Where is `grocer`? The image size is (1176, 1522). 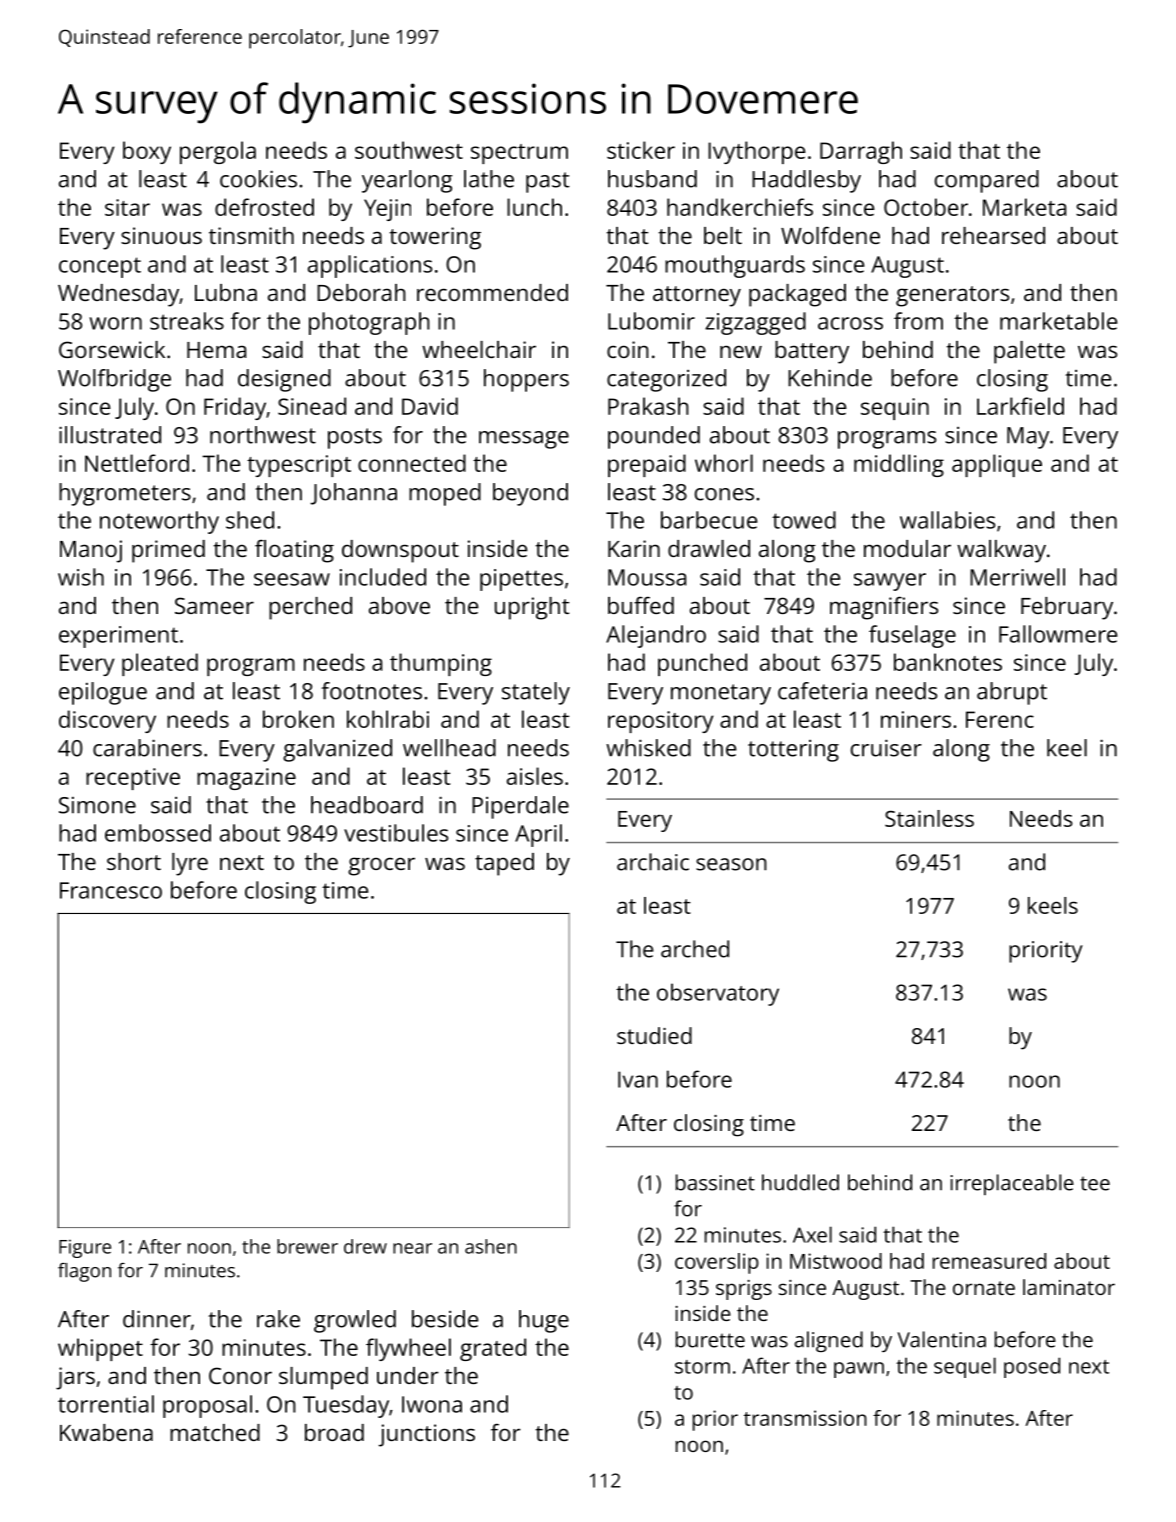
grocer is located at coordinates (381, 866).
